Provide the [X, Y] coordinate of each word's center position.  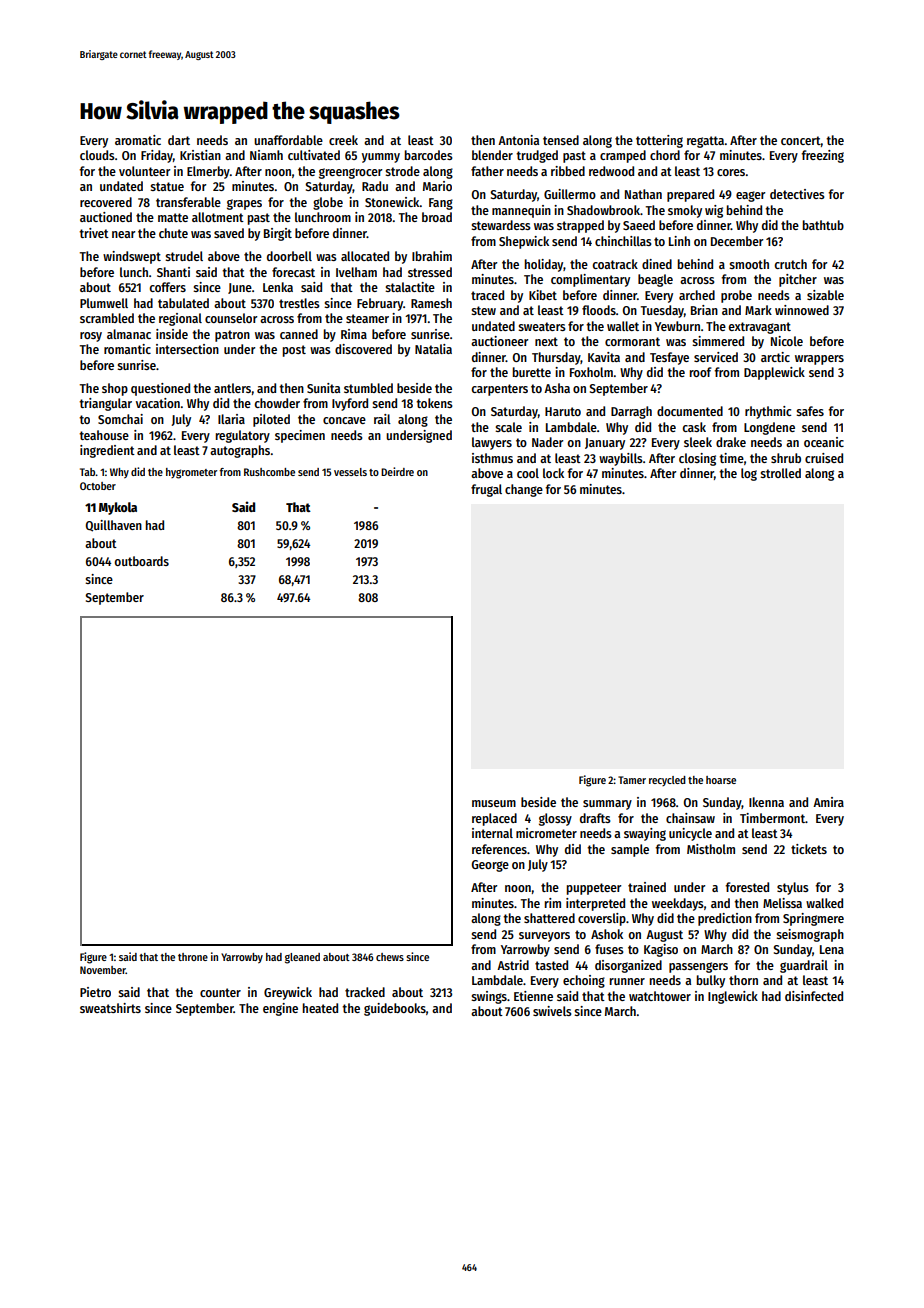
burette [532, 372]
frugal [486, 490]
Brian [704, 310]
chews [390, 957]
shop [115, 389]
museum [494, 803]
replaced [494, 819]
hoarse [721, 780]
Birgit [278, 234]
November [103, 970]
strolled [780, 473]
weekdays [678, 904]
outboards [141, 561]
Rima [354, 334]
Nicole [787, 341]
